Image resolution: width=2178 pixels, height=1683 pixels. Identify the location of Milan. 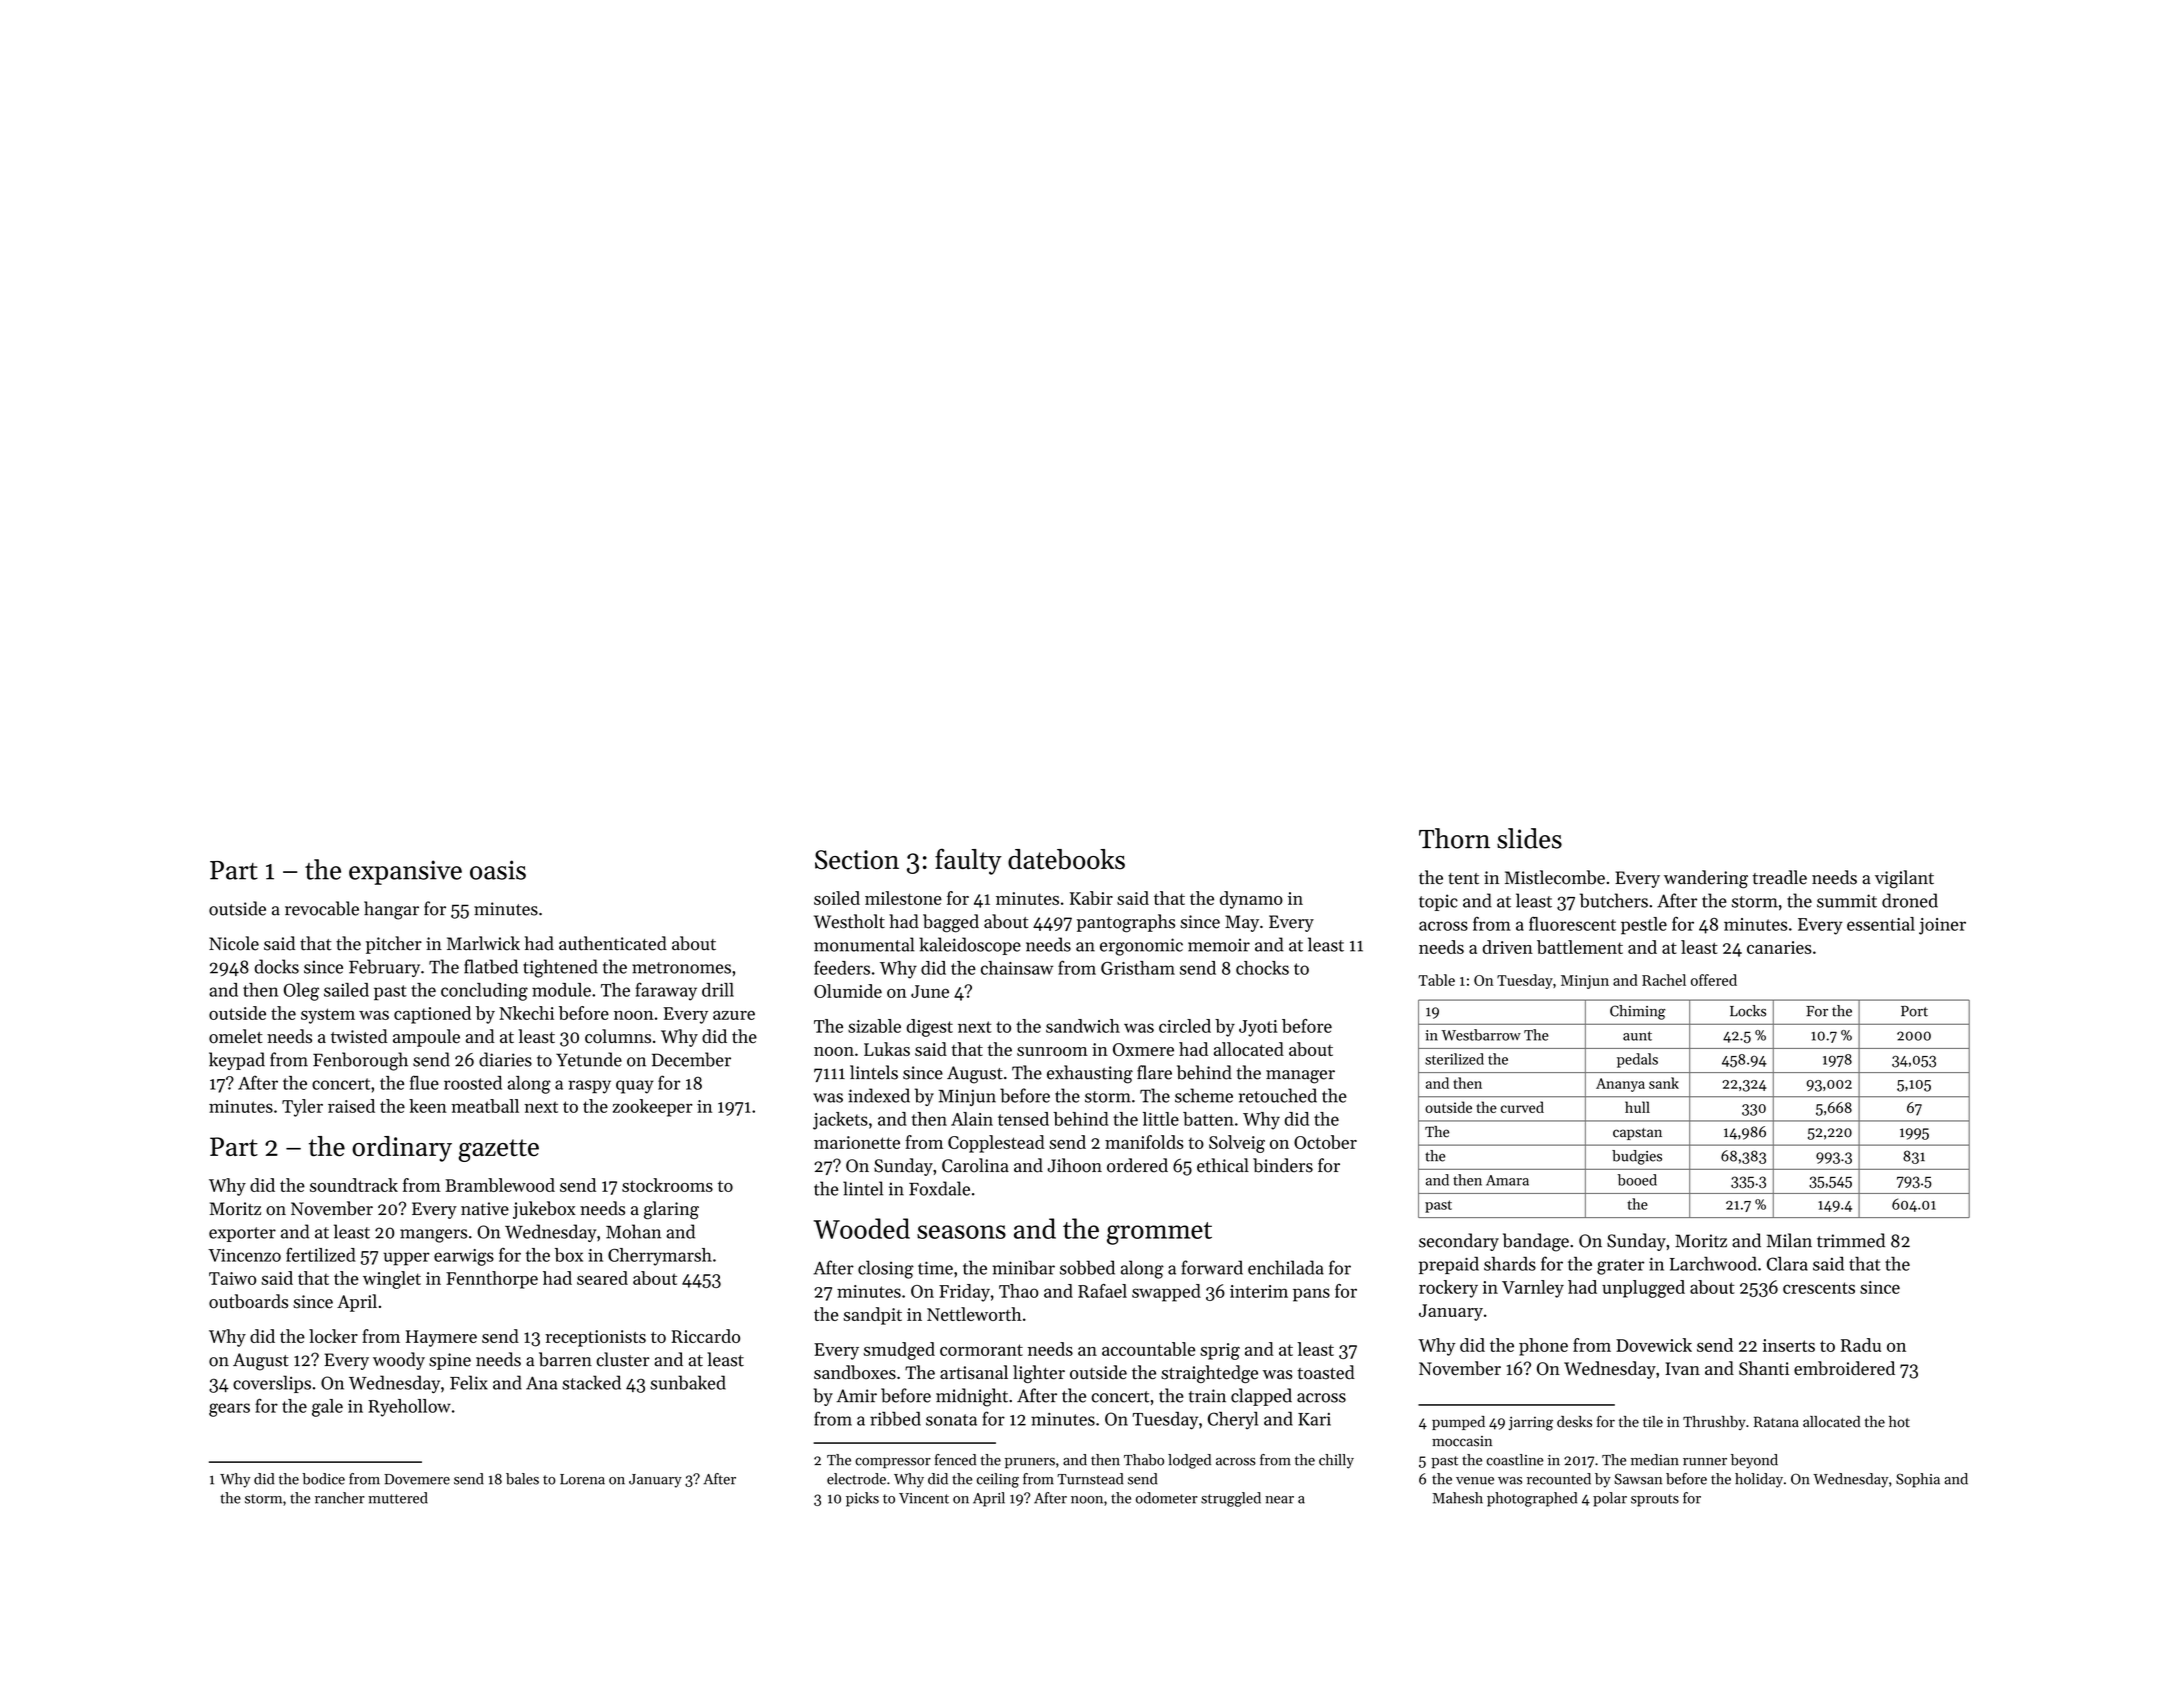
(1789, 1240).
